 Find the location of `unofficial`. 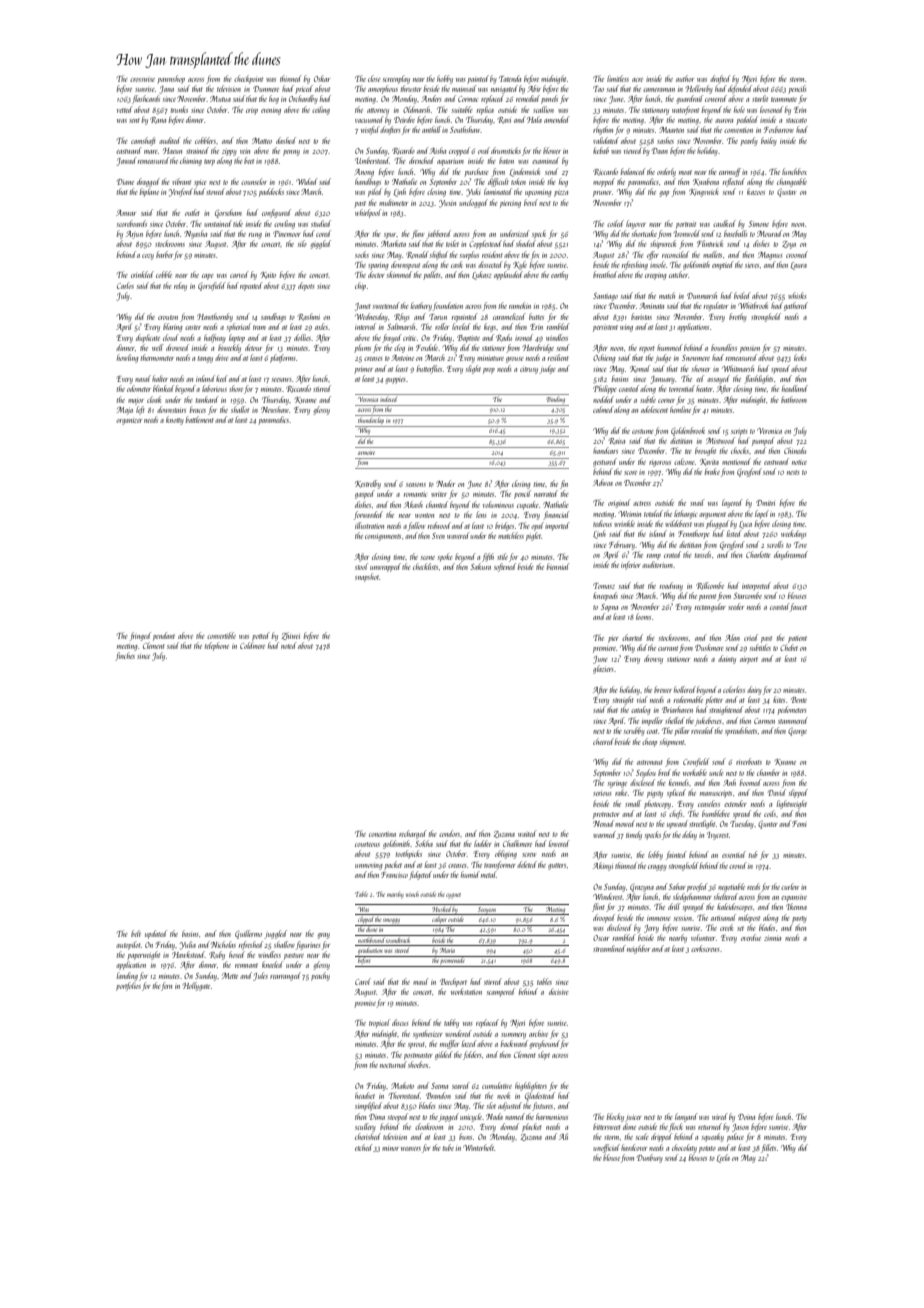

unofficial is located at coordinates (606, 1148).
